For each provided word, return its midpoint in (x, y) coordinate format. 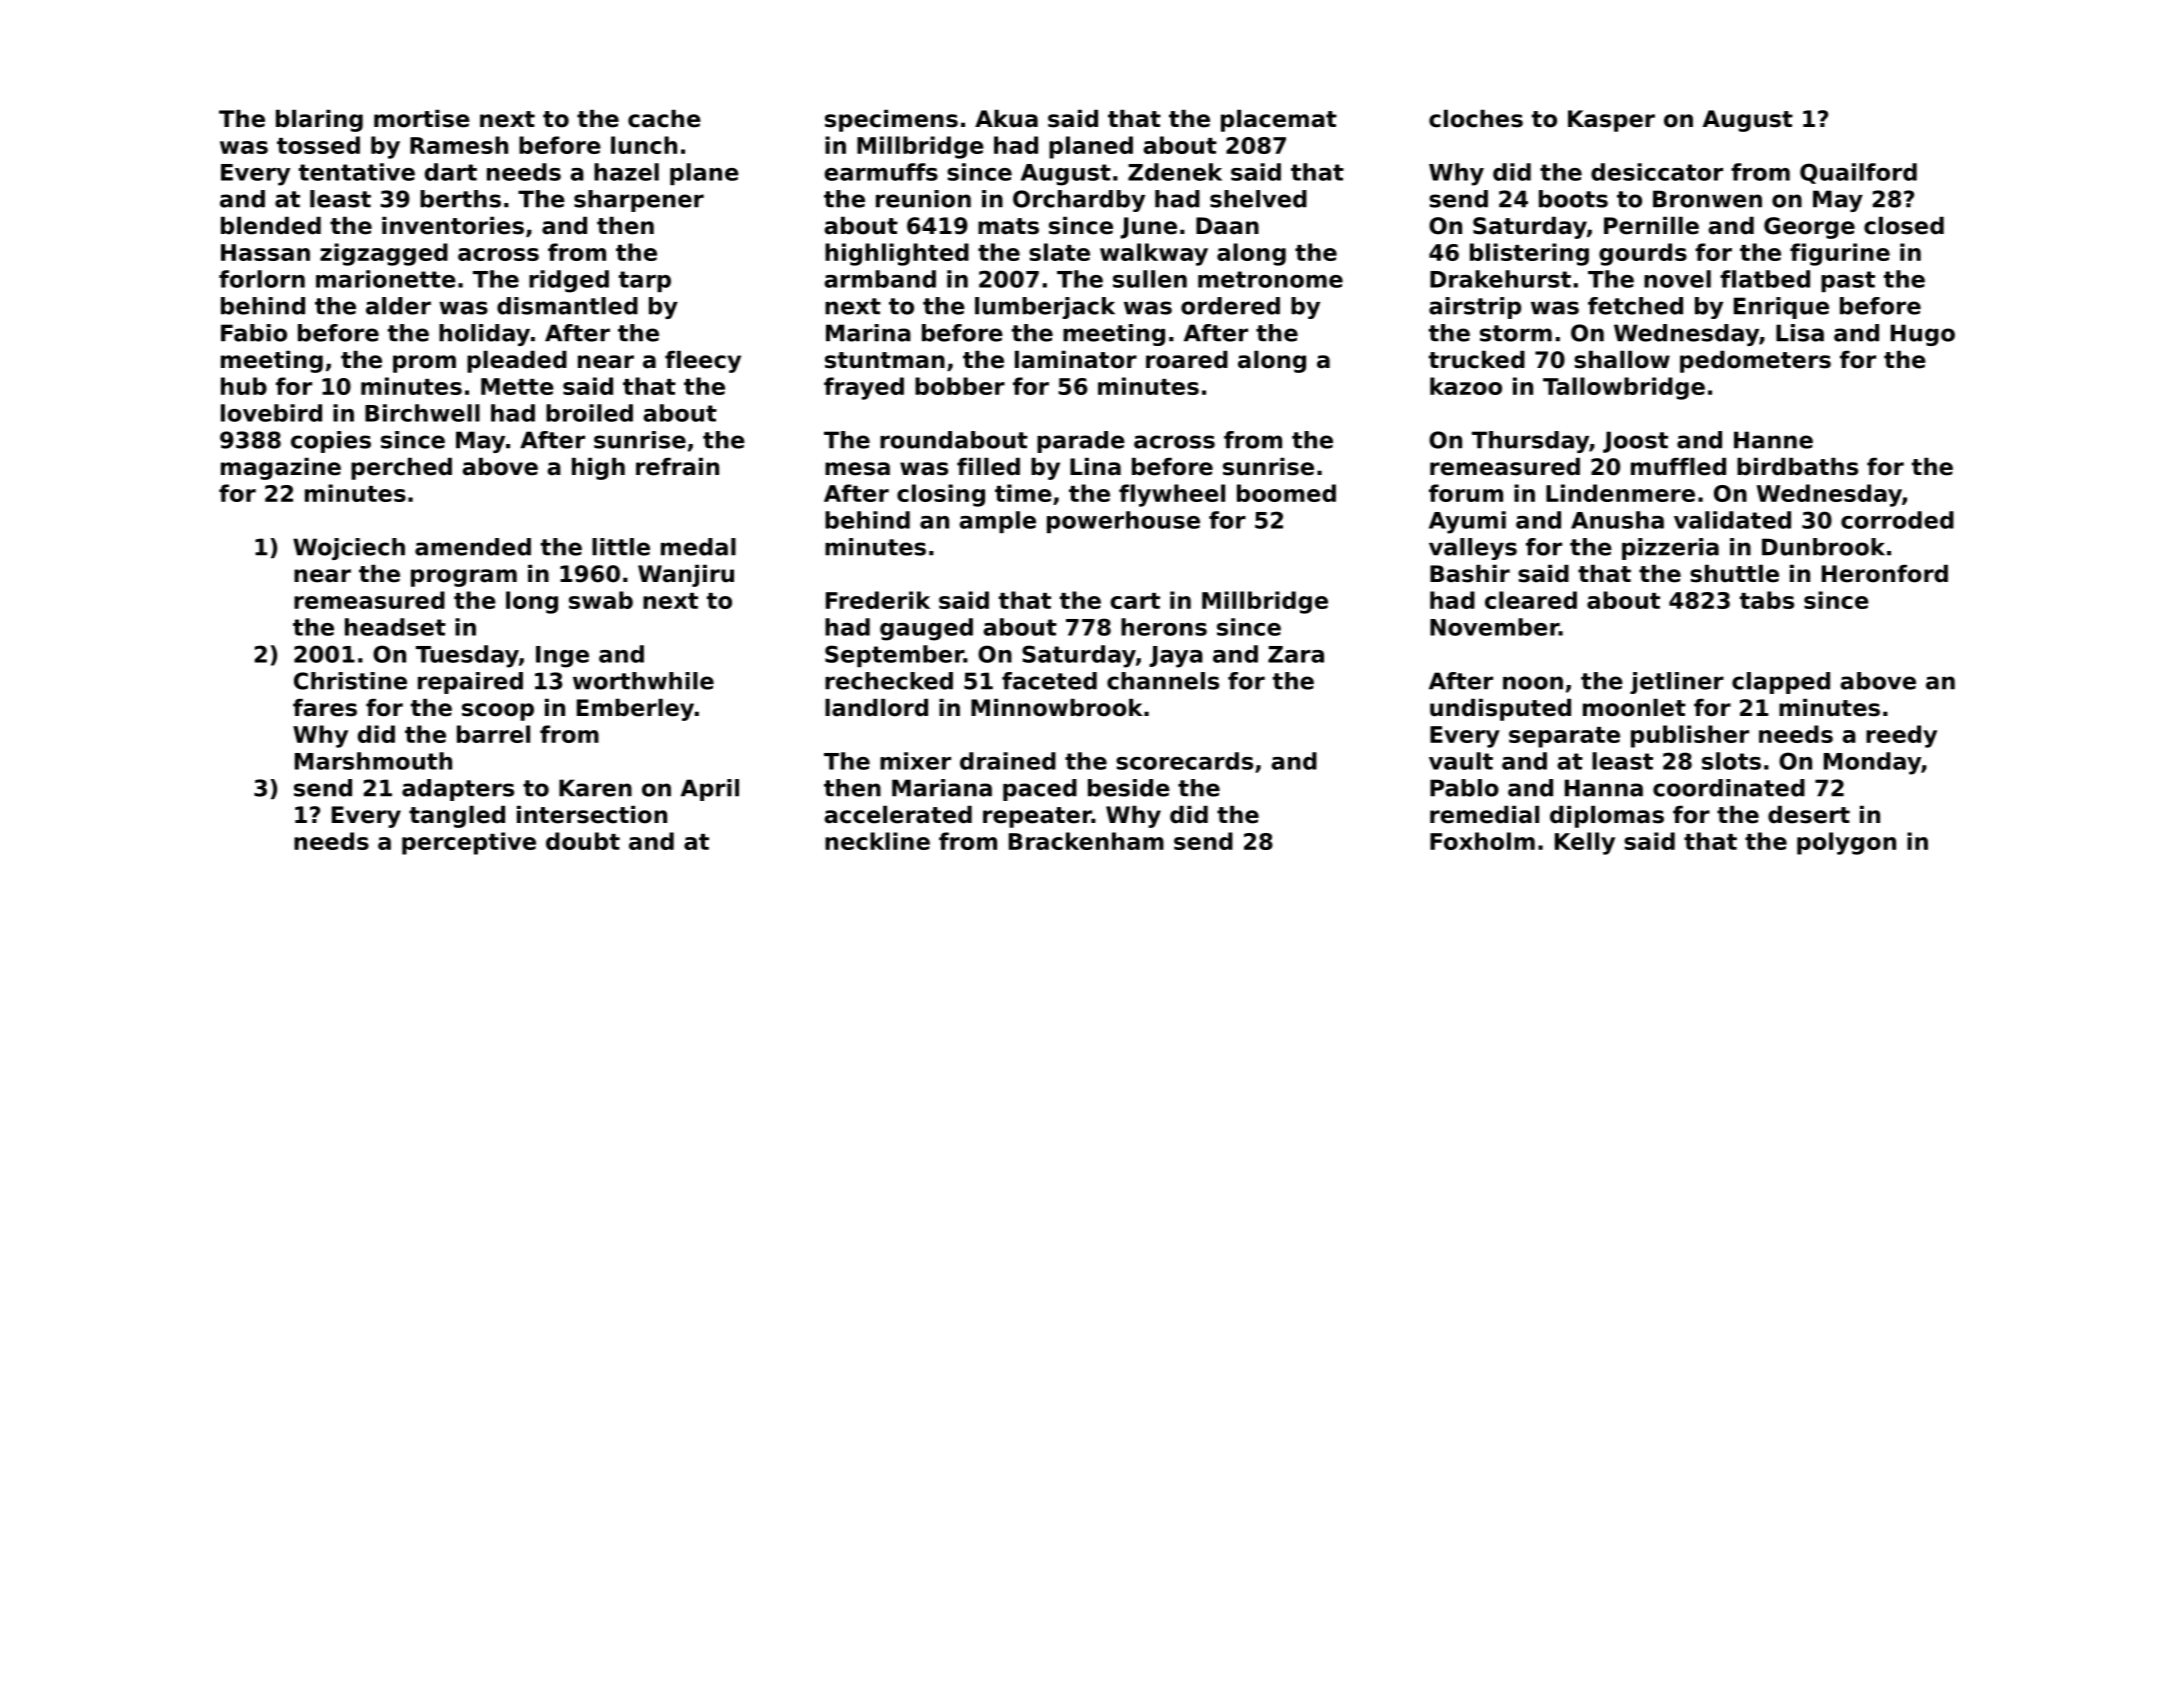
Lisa (1800, 333)
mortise (422, 119)
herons (1164, 627)
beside (1129, 788)
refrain (677, 467)
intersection (592, 815)
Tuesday (467, 656)
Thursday (1530, 442)
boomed (1286, 493)
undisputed (1500, 710)
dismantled (567, 306)
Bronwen (1707, 199)
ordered (1230, 306)
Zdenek (1175, 172)
